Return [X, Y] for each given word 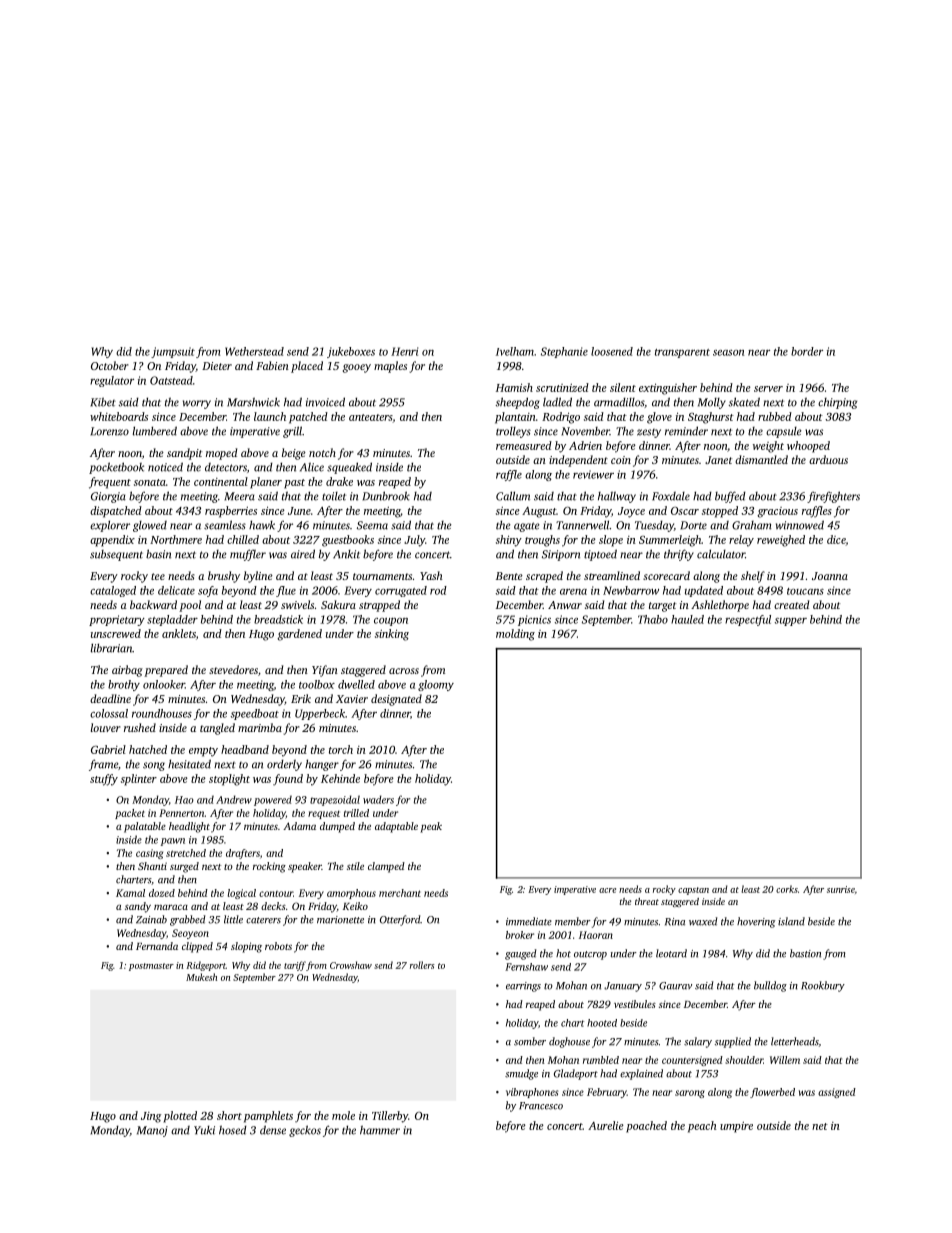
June [299, 511]
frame [103, 765]
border [807, 351]
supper [791, 622]
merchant [400, 893]
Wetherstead [254, 351]
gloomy [436, 685]
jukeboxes [351, 352]
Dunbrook [386, 496]
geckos [305, 1131]
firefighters [833, 497]
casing [149, 854]
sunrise [841, 889]
